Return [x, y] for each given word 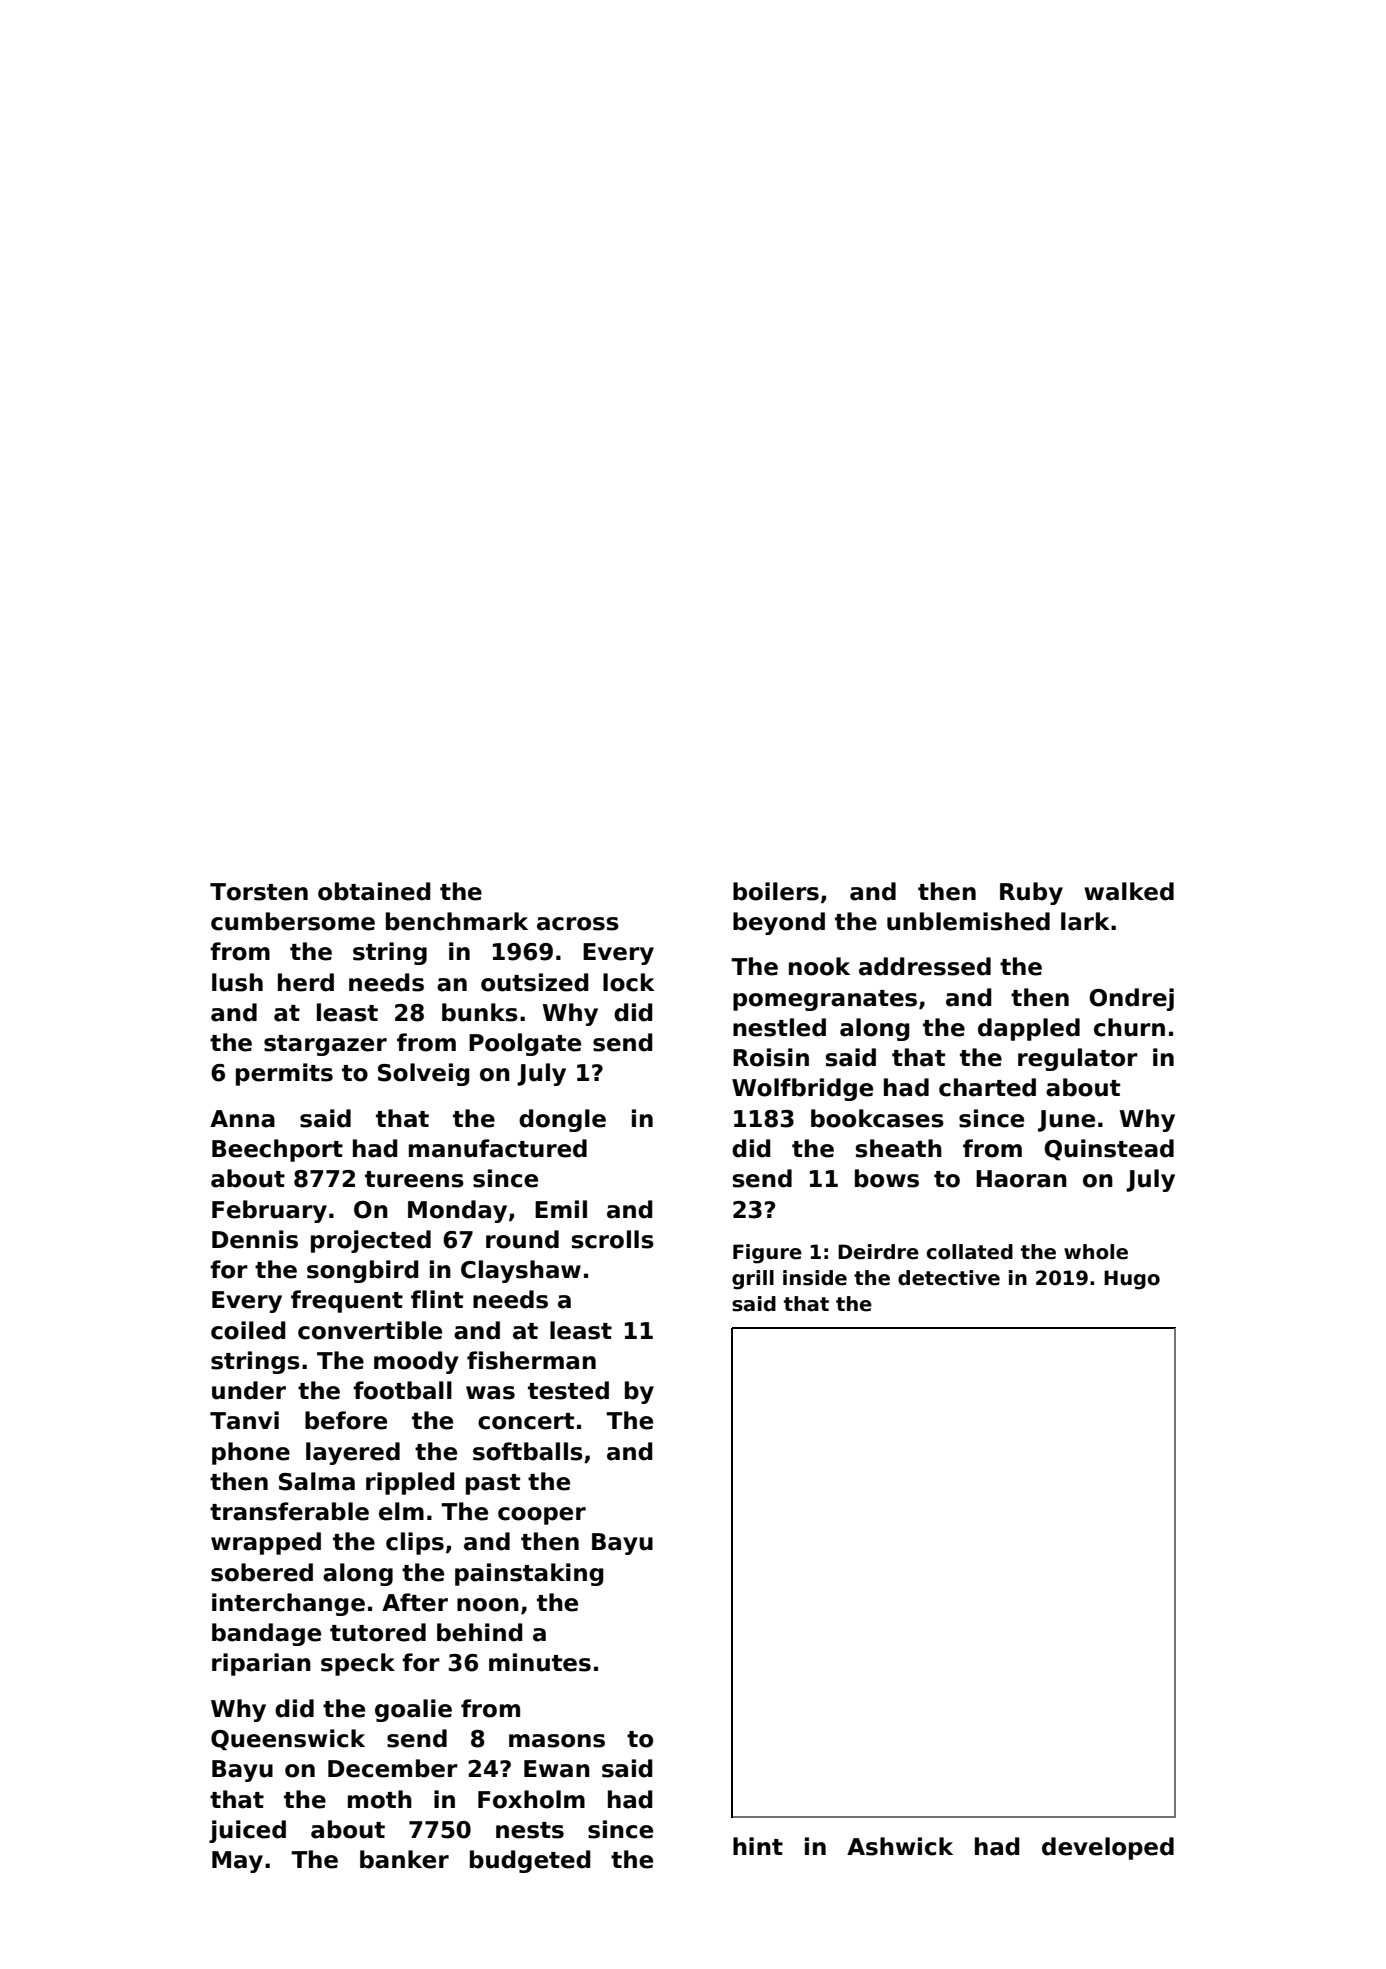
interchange [288, 1604]
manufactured [498, 1148]
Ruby [1031, 893]
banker [404, 1859]
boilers [776, 891]
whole [1096, 1252]
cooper [542, 1516]
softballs [528, 1451]
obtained [374, 891]
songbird [363, 1271]
